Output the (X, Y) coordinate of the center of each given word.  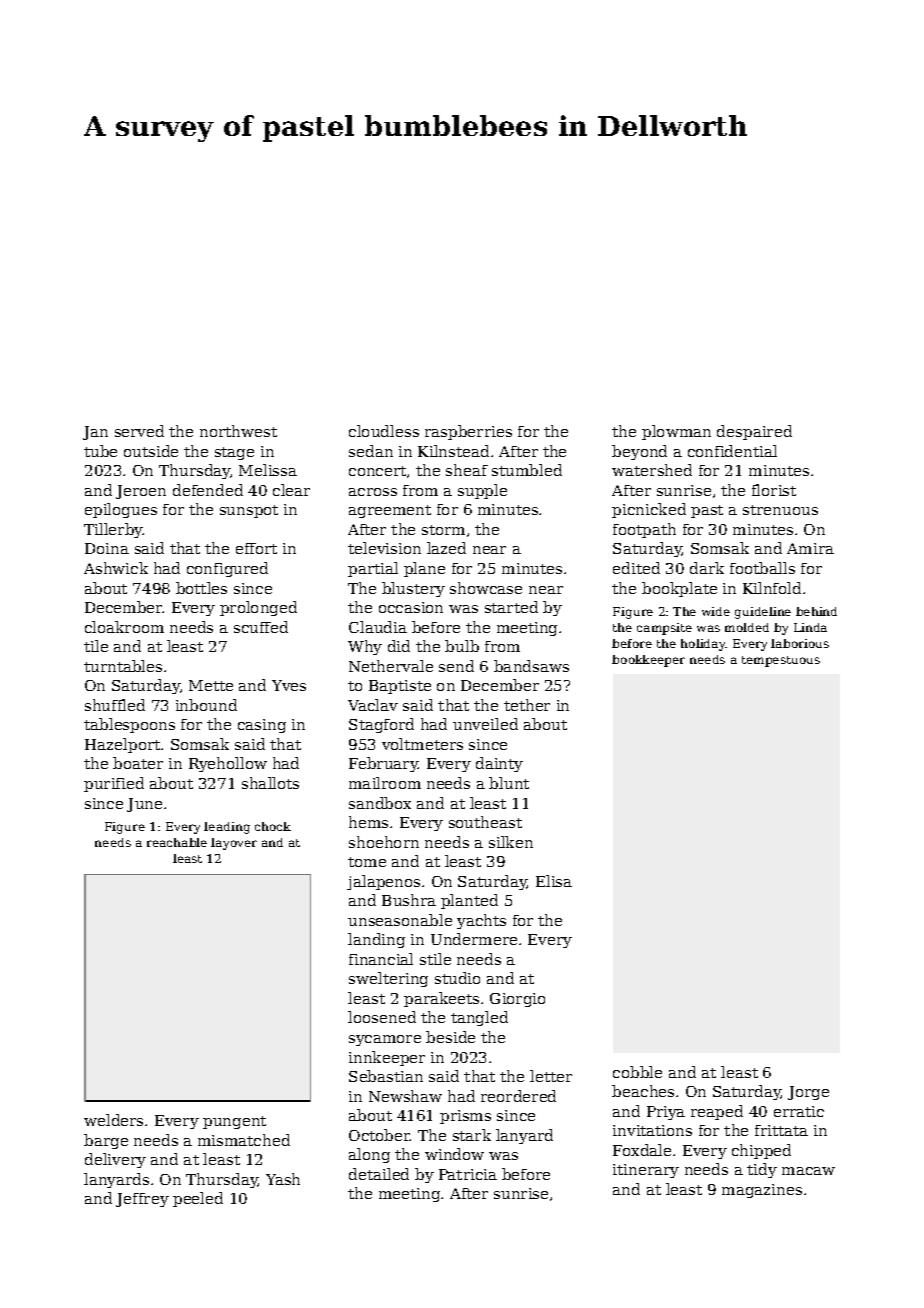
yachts (481, 921)
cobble (637, 1072)
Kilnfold (772, 588)
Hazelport (122, 745)
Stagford (381, 725)
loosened (382, 1017)
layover (234, 844)
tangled (479, 1018)
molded (747, 627)
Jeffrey (142, 1200)
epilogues (121, 510)
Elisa (554, 881)
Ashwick (116, 568)
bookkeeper (648, 661)
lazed (446, 548)
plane (424, 569)
